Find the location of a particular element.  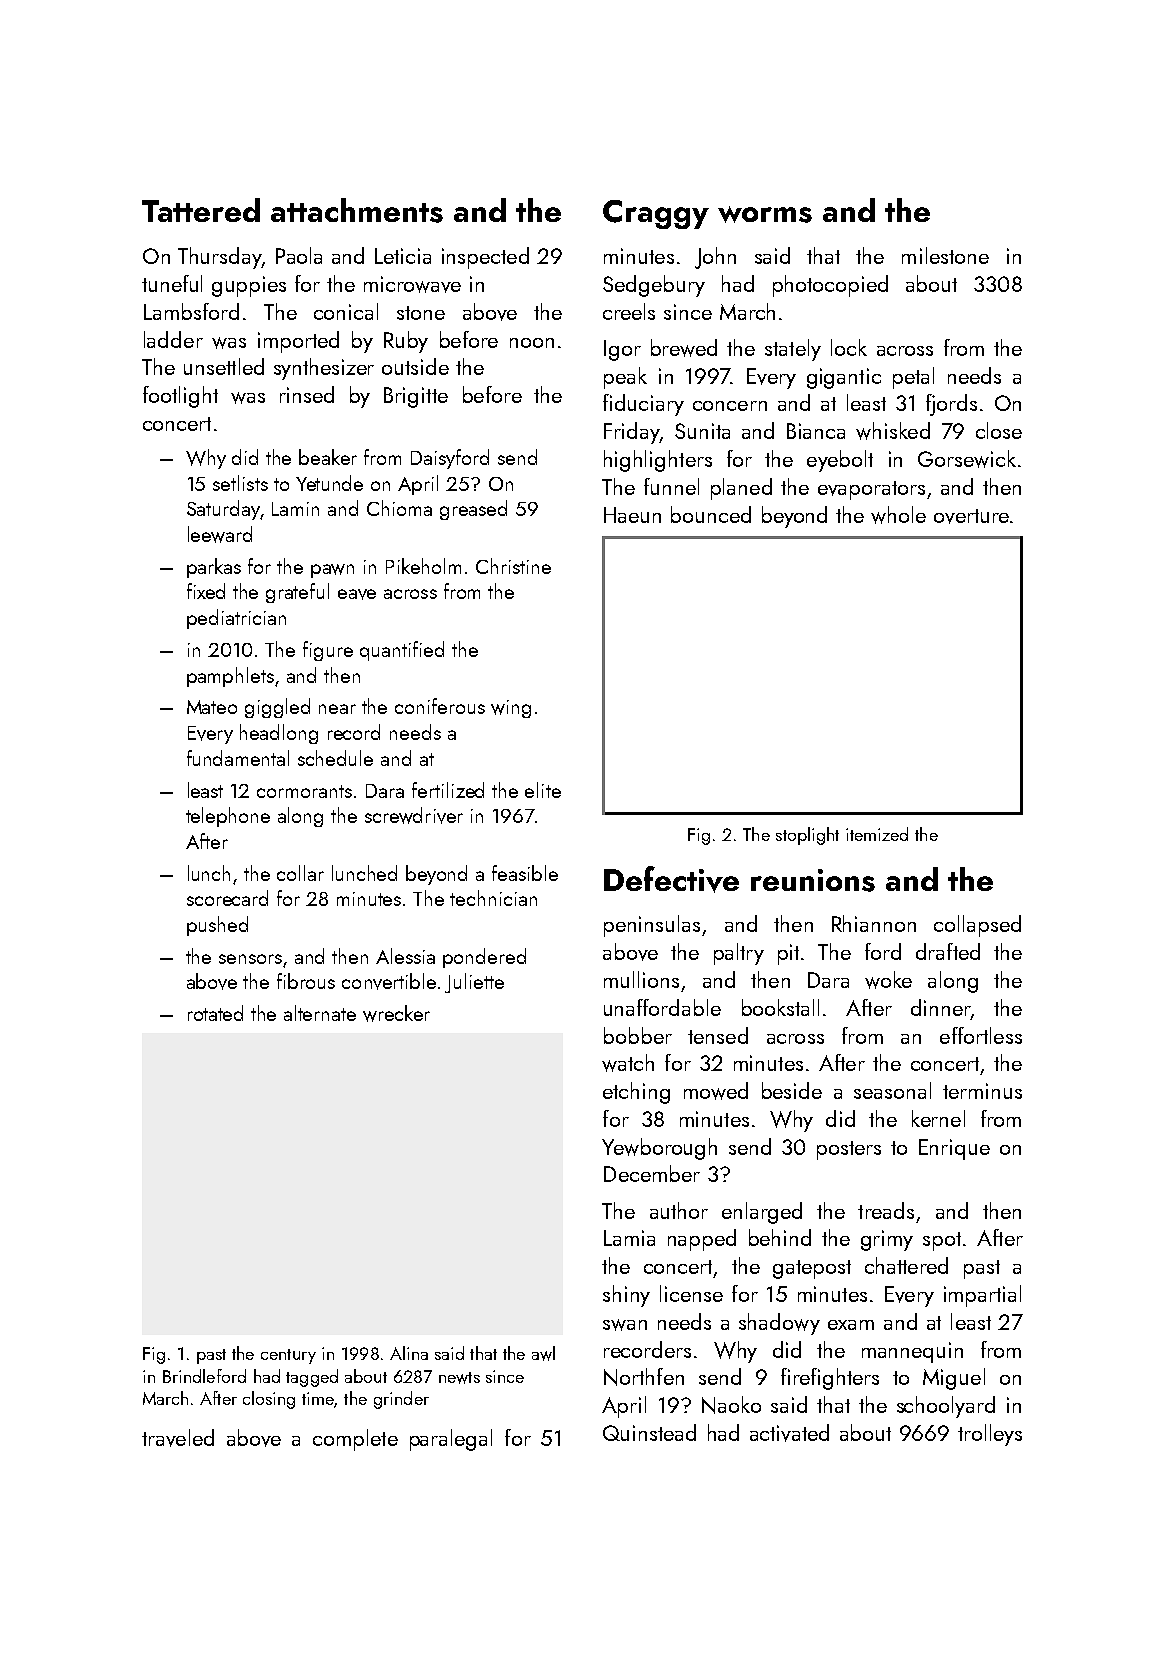

stately is located at coordinates (793, 350).
